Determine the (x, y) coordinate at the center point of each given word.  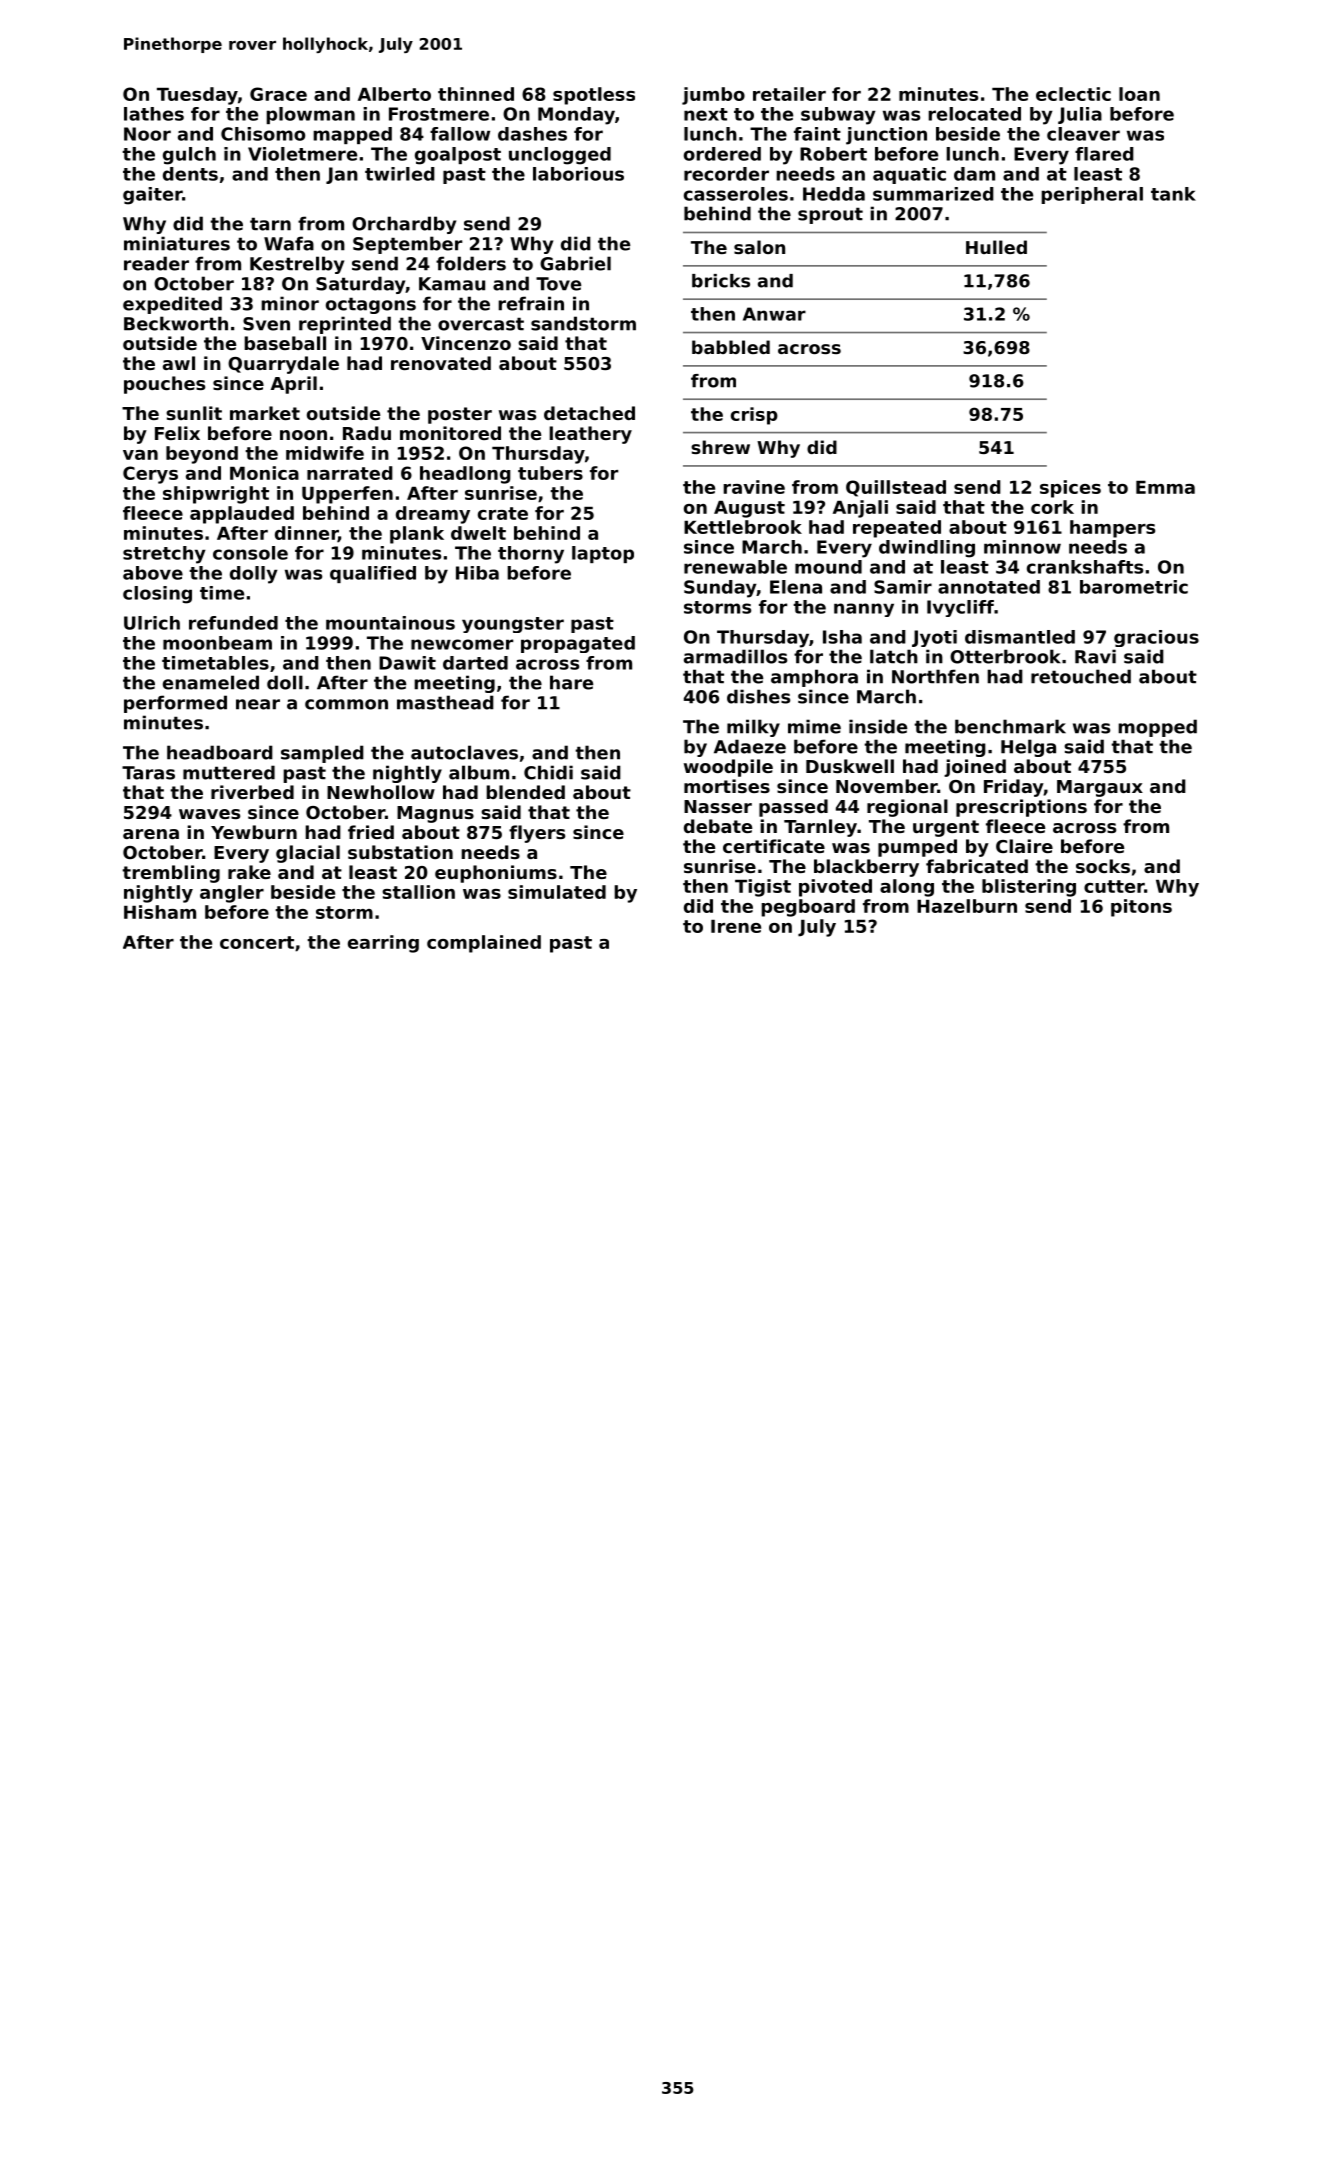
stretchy (164, 555)
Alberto (394, 94)
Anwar (774, 314)
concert (257, 942)
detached (589, 413)
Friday (1014, 788)
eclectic (1073, 94)
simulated (557, 892)
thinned (476, 94)
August (749, 509)
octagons (371, 305)
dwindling (927, 549)
